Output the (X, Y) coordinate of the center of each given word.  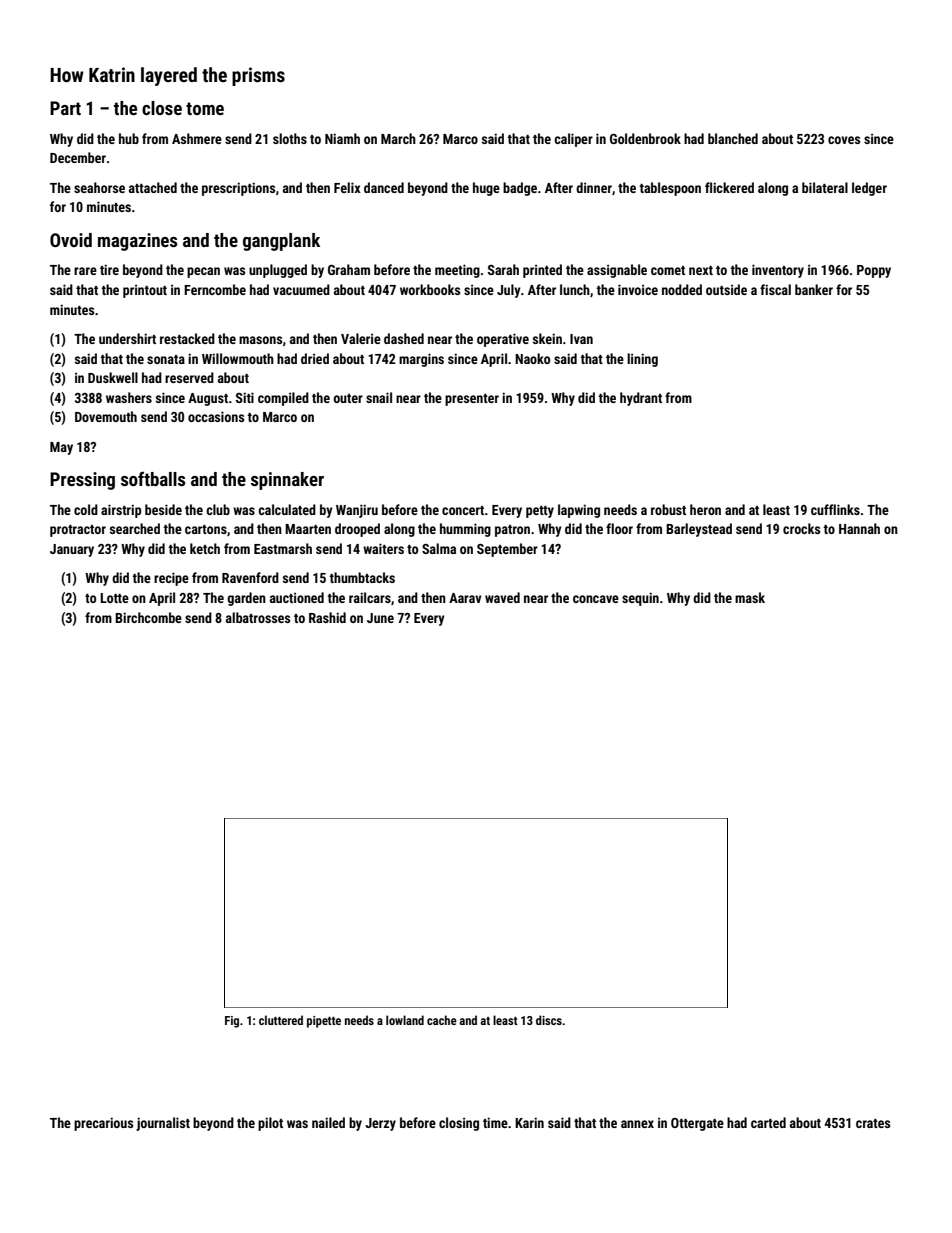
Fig (232, 1022)
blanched (733, 138)
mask (750, 597)
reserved (189, 377)
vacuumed (301, 289)
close (162, 108)
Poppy (874, 271)
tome (205, 108)
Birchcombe (148, 617)
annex (637, 1124)
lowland (405, 1020)
